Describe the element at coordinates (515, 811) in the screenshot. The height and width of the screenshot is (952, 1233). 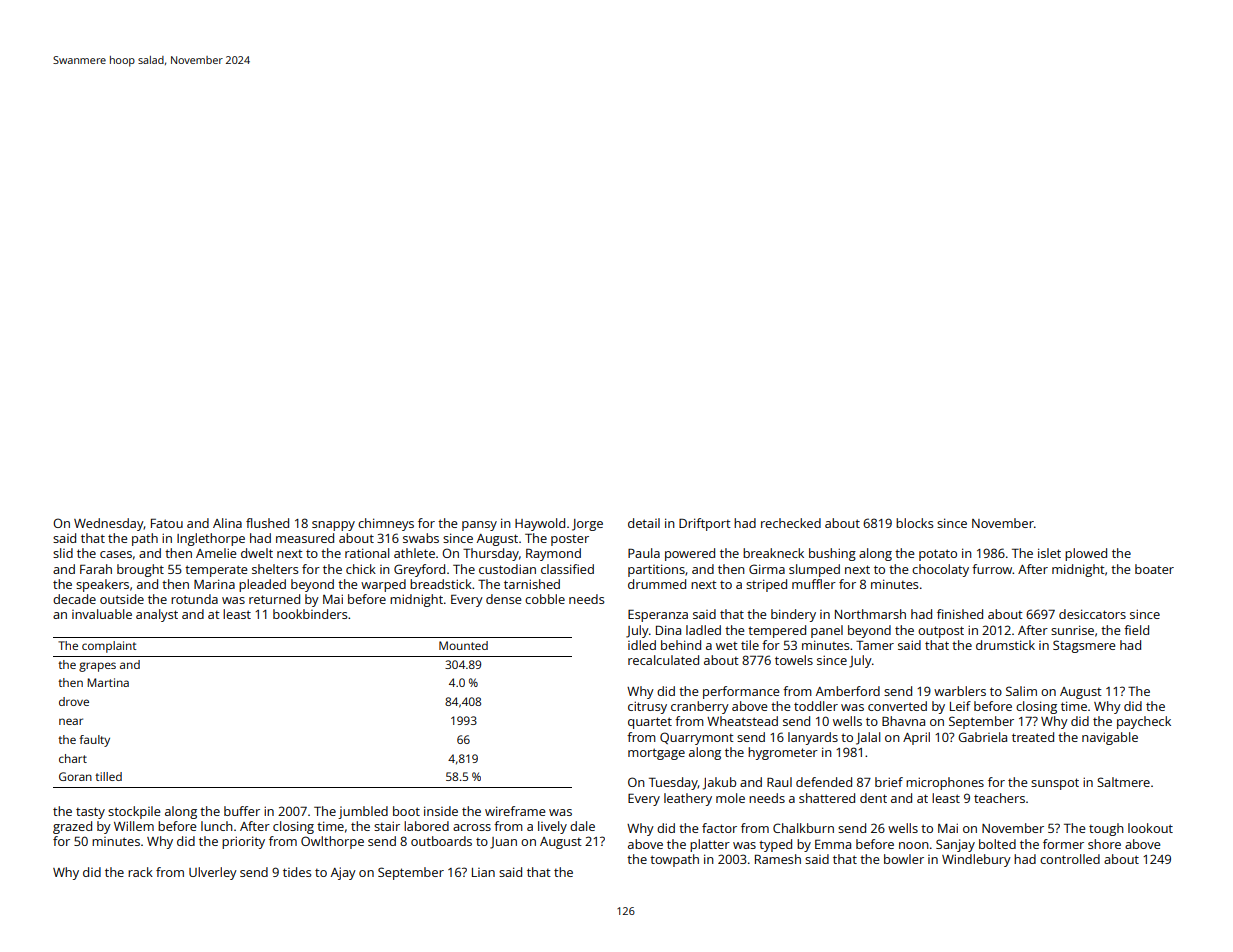
I see `wireframe` at that location.
